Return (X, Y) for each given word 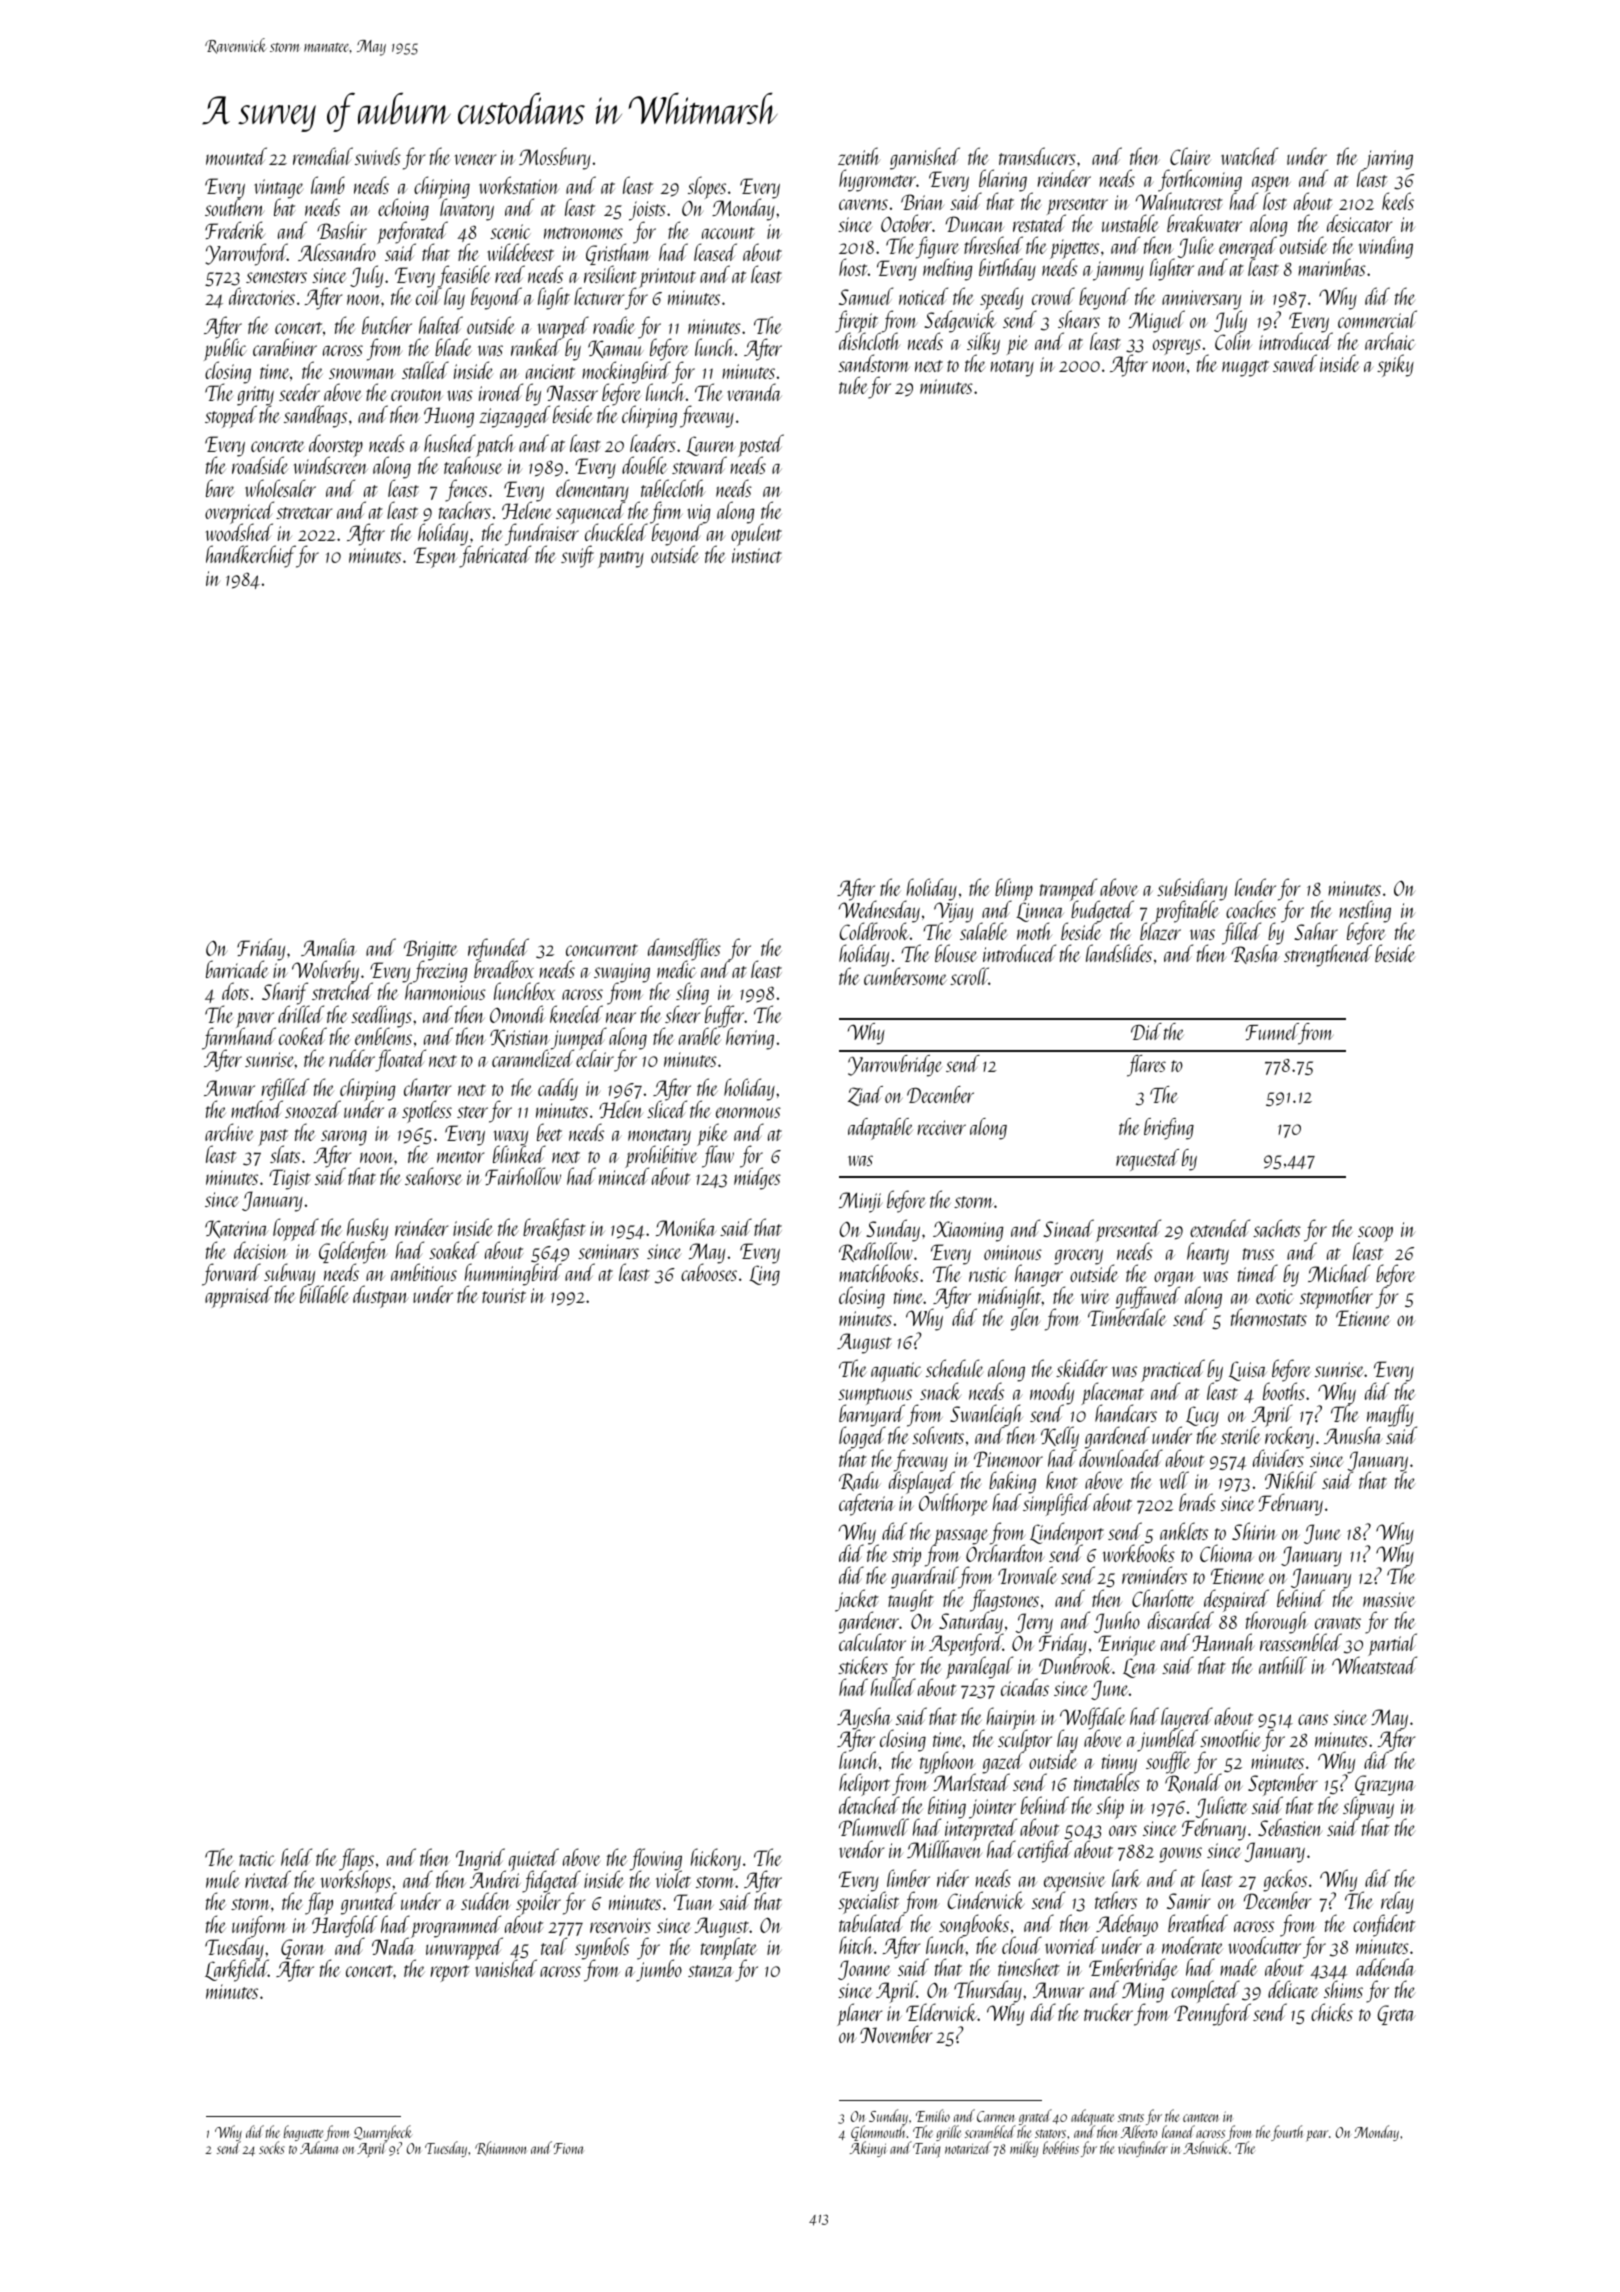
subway (289, 1274)
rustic (988, 1274)
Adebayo (1127, 1925)
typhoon (948, 1763)
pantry (621, 559)
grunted (368, 1904)
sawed (1295, 363)
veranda (754, 392)
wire (1095, 1296)
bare (220, 488)
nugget (1245, 368)
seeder (299, 392)
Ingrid (481, 1859)
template (729, 1949)
